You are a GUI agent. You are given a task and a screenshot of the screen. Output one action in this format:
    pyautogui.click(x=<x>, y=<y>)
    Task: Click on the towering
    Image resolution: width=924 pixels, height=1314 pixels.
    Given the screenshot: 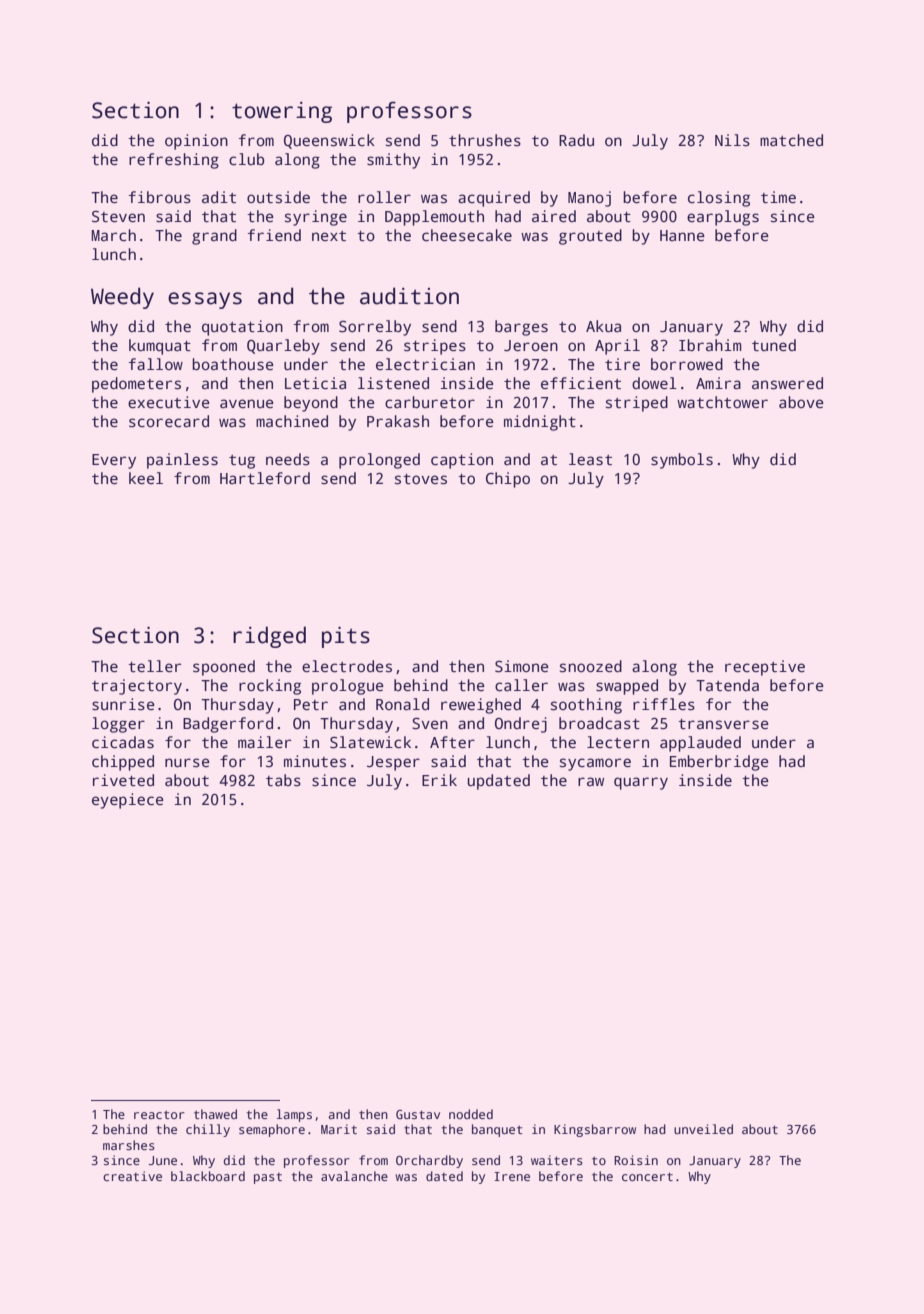 What is the action you would take?
    pyautogui.click(x=282, y=112)
